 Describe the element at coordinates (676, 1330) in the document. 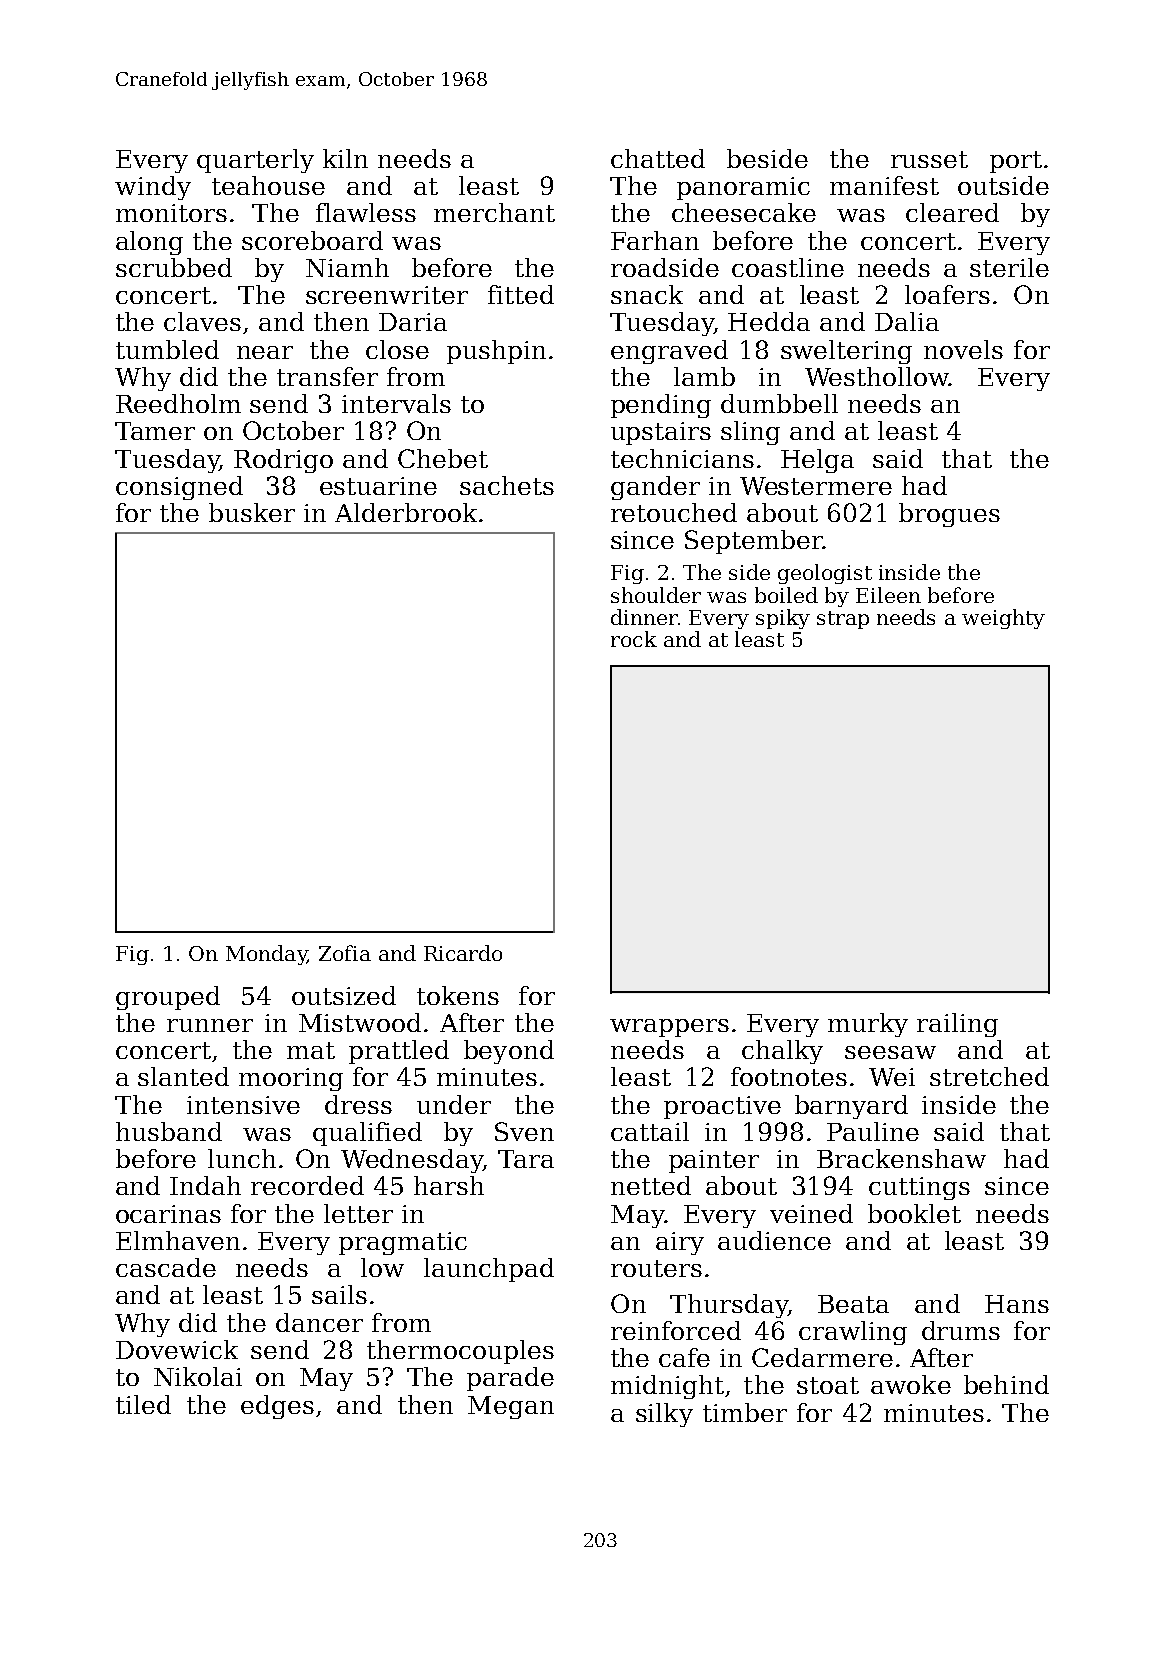

I see `reinforced` at that location.
